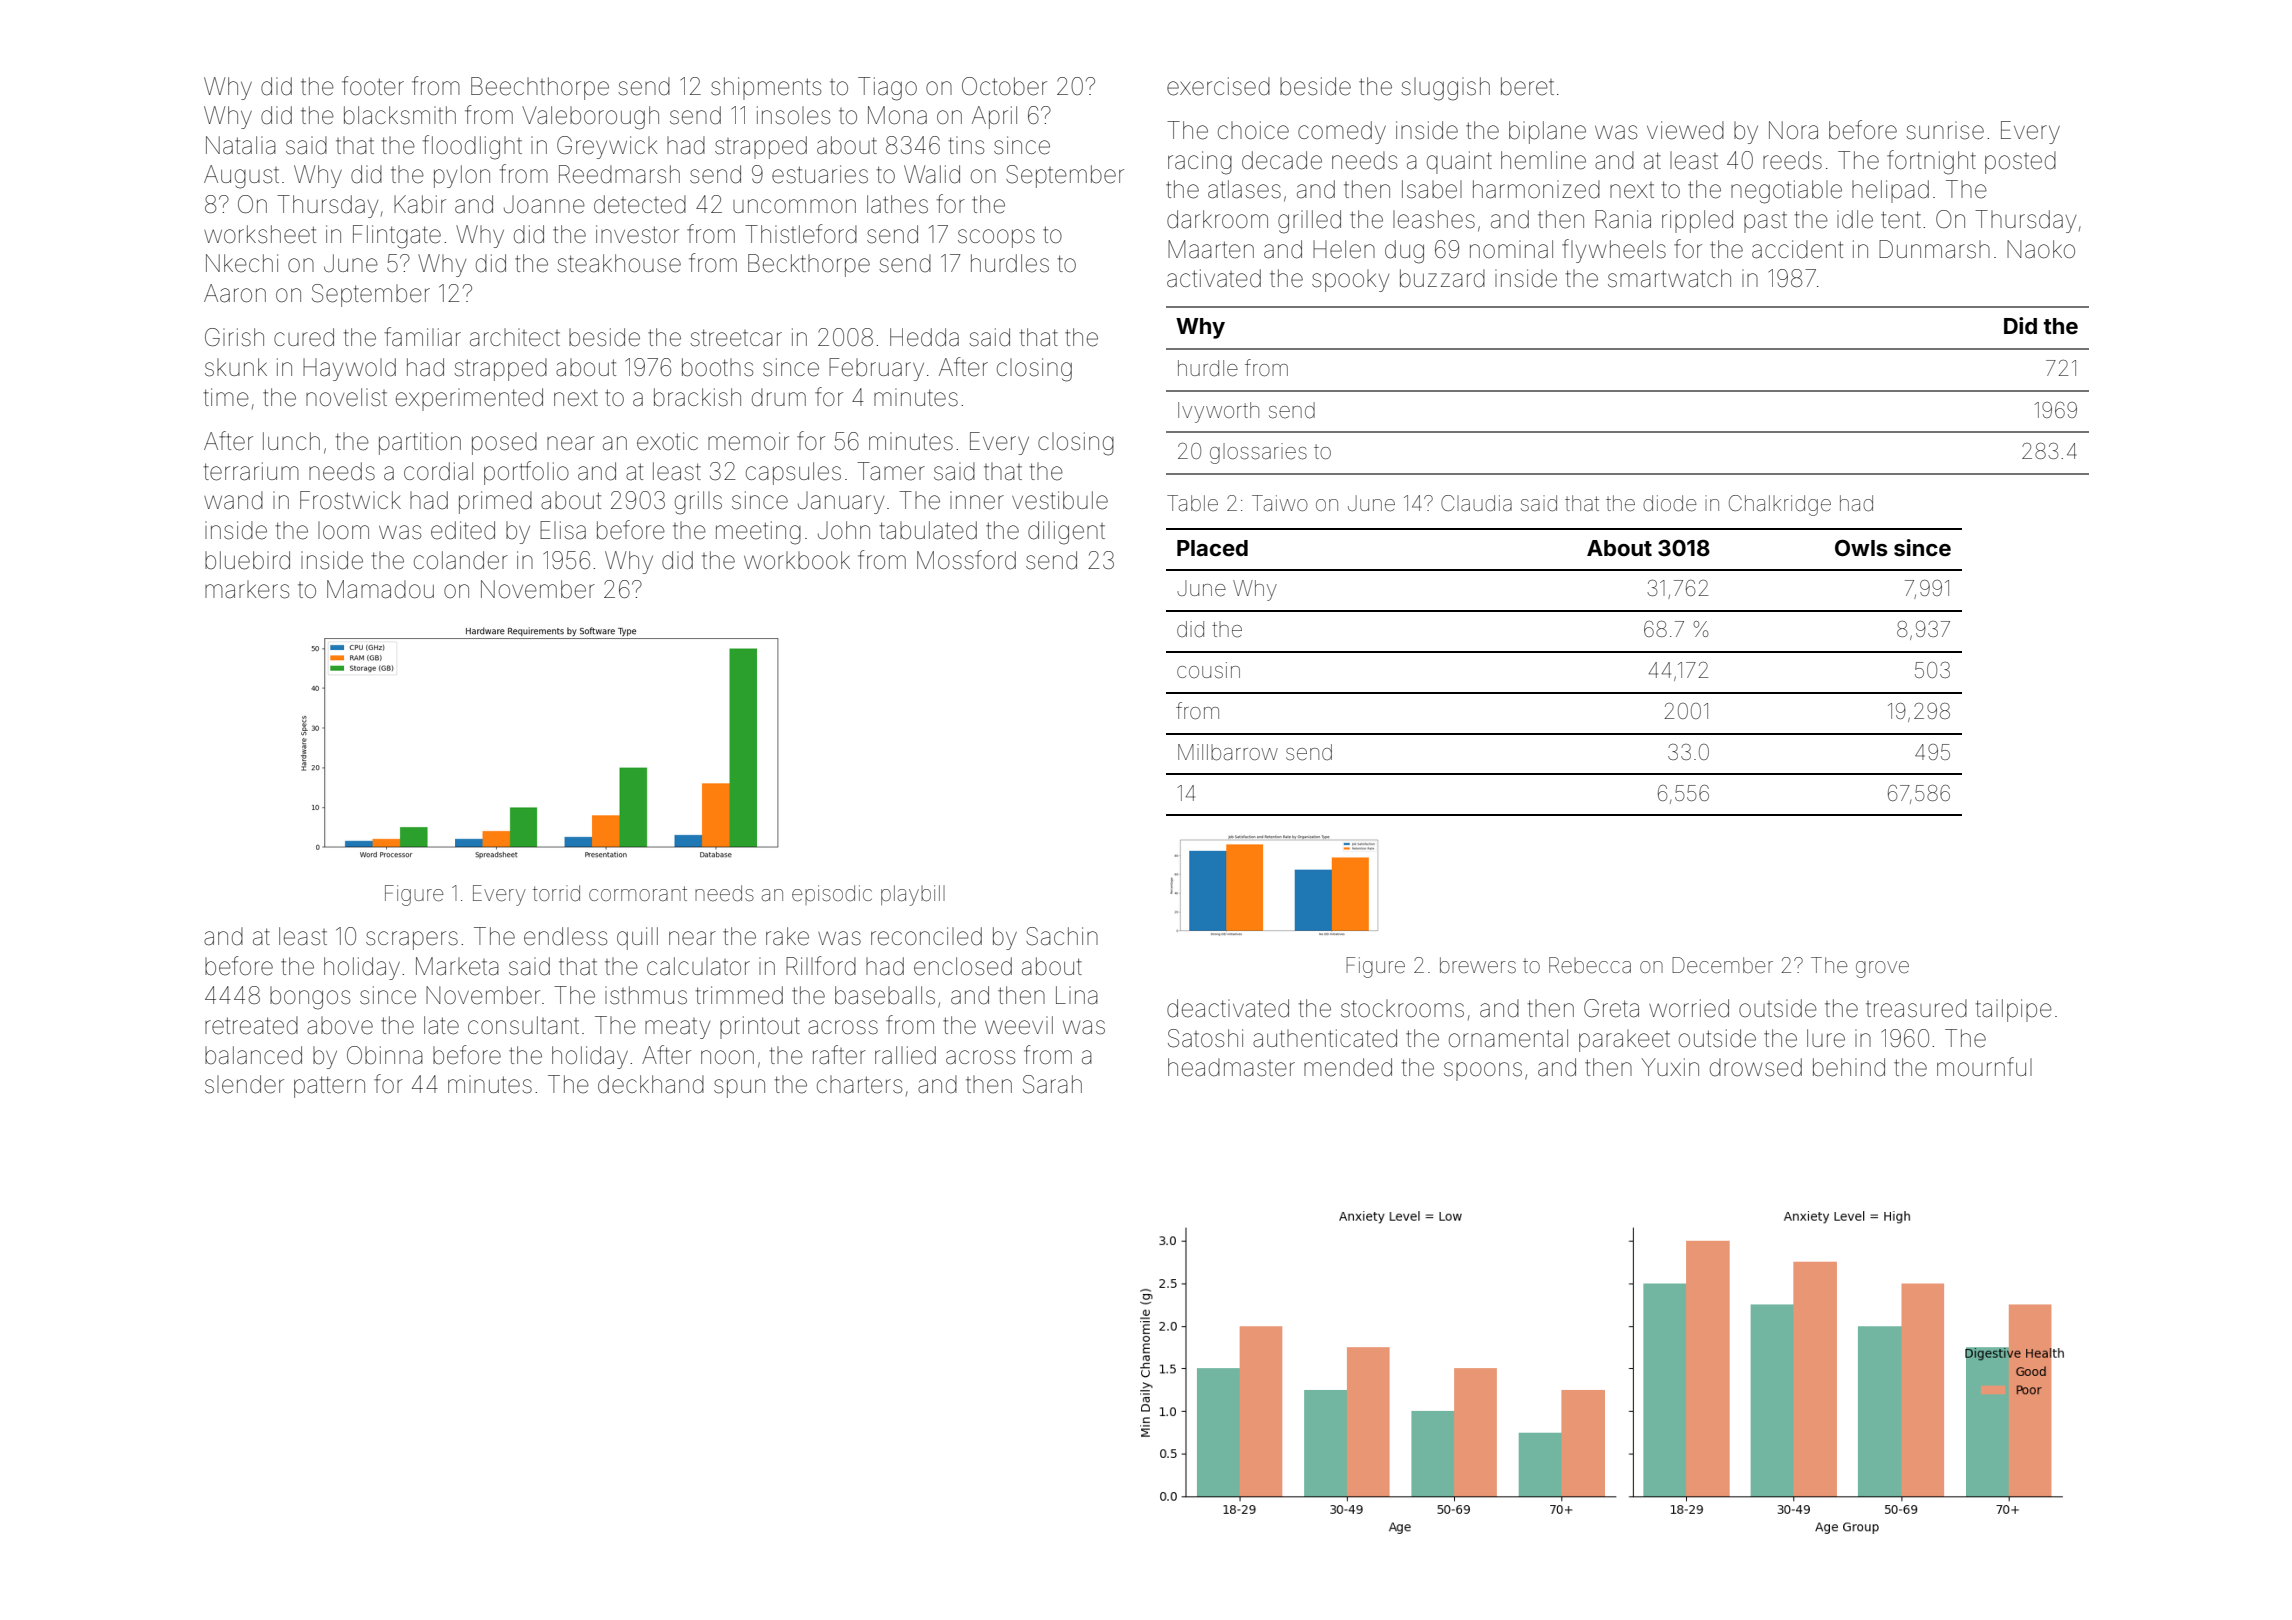 This page has height=1620, width=2292. What do you see at coordinates (1780, 505) in the page?
I see `Chalkridge` at bounding box center [1780, 505].
